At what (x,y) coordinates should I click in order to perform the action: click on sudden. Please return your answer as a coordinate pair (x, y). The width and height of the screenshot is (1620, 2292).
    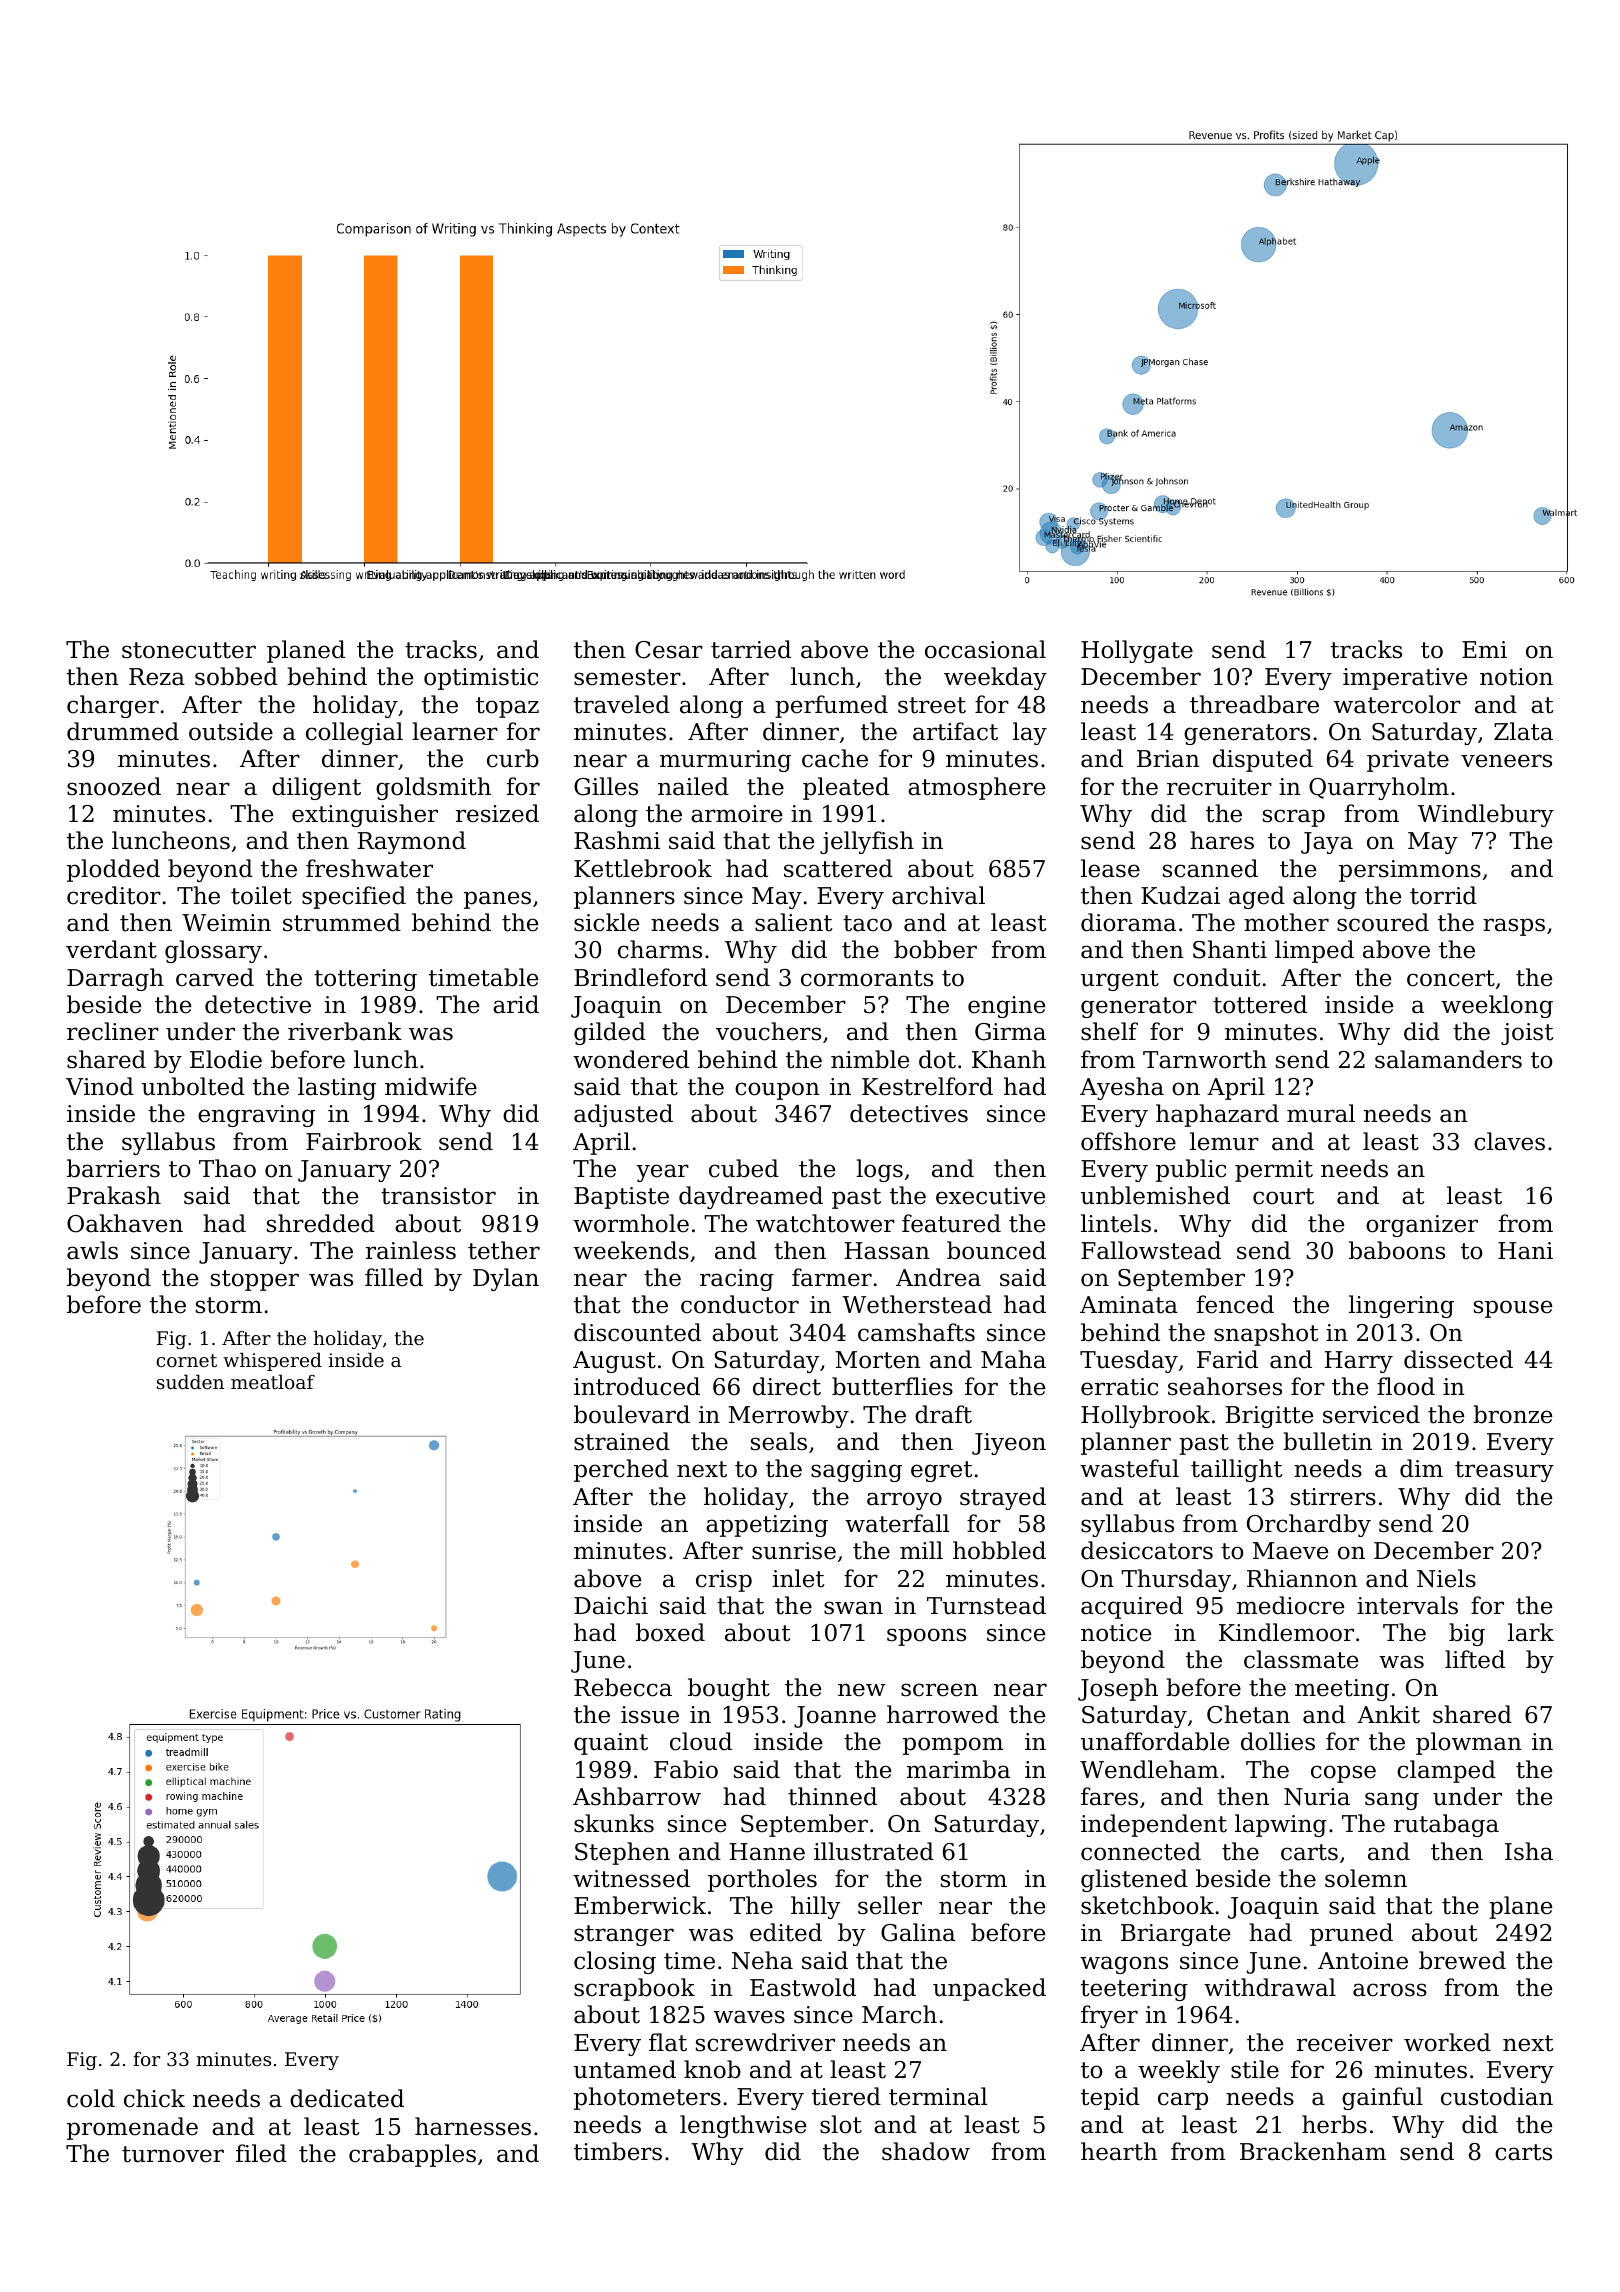
    Looking at the image, I should click on (190, 1381).
